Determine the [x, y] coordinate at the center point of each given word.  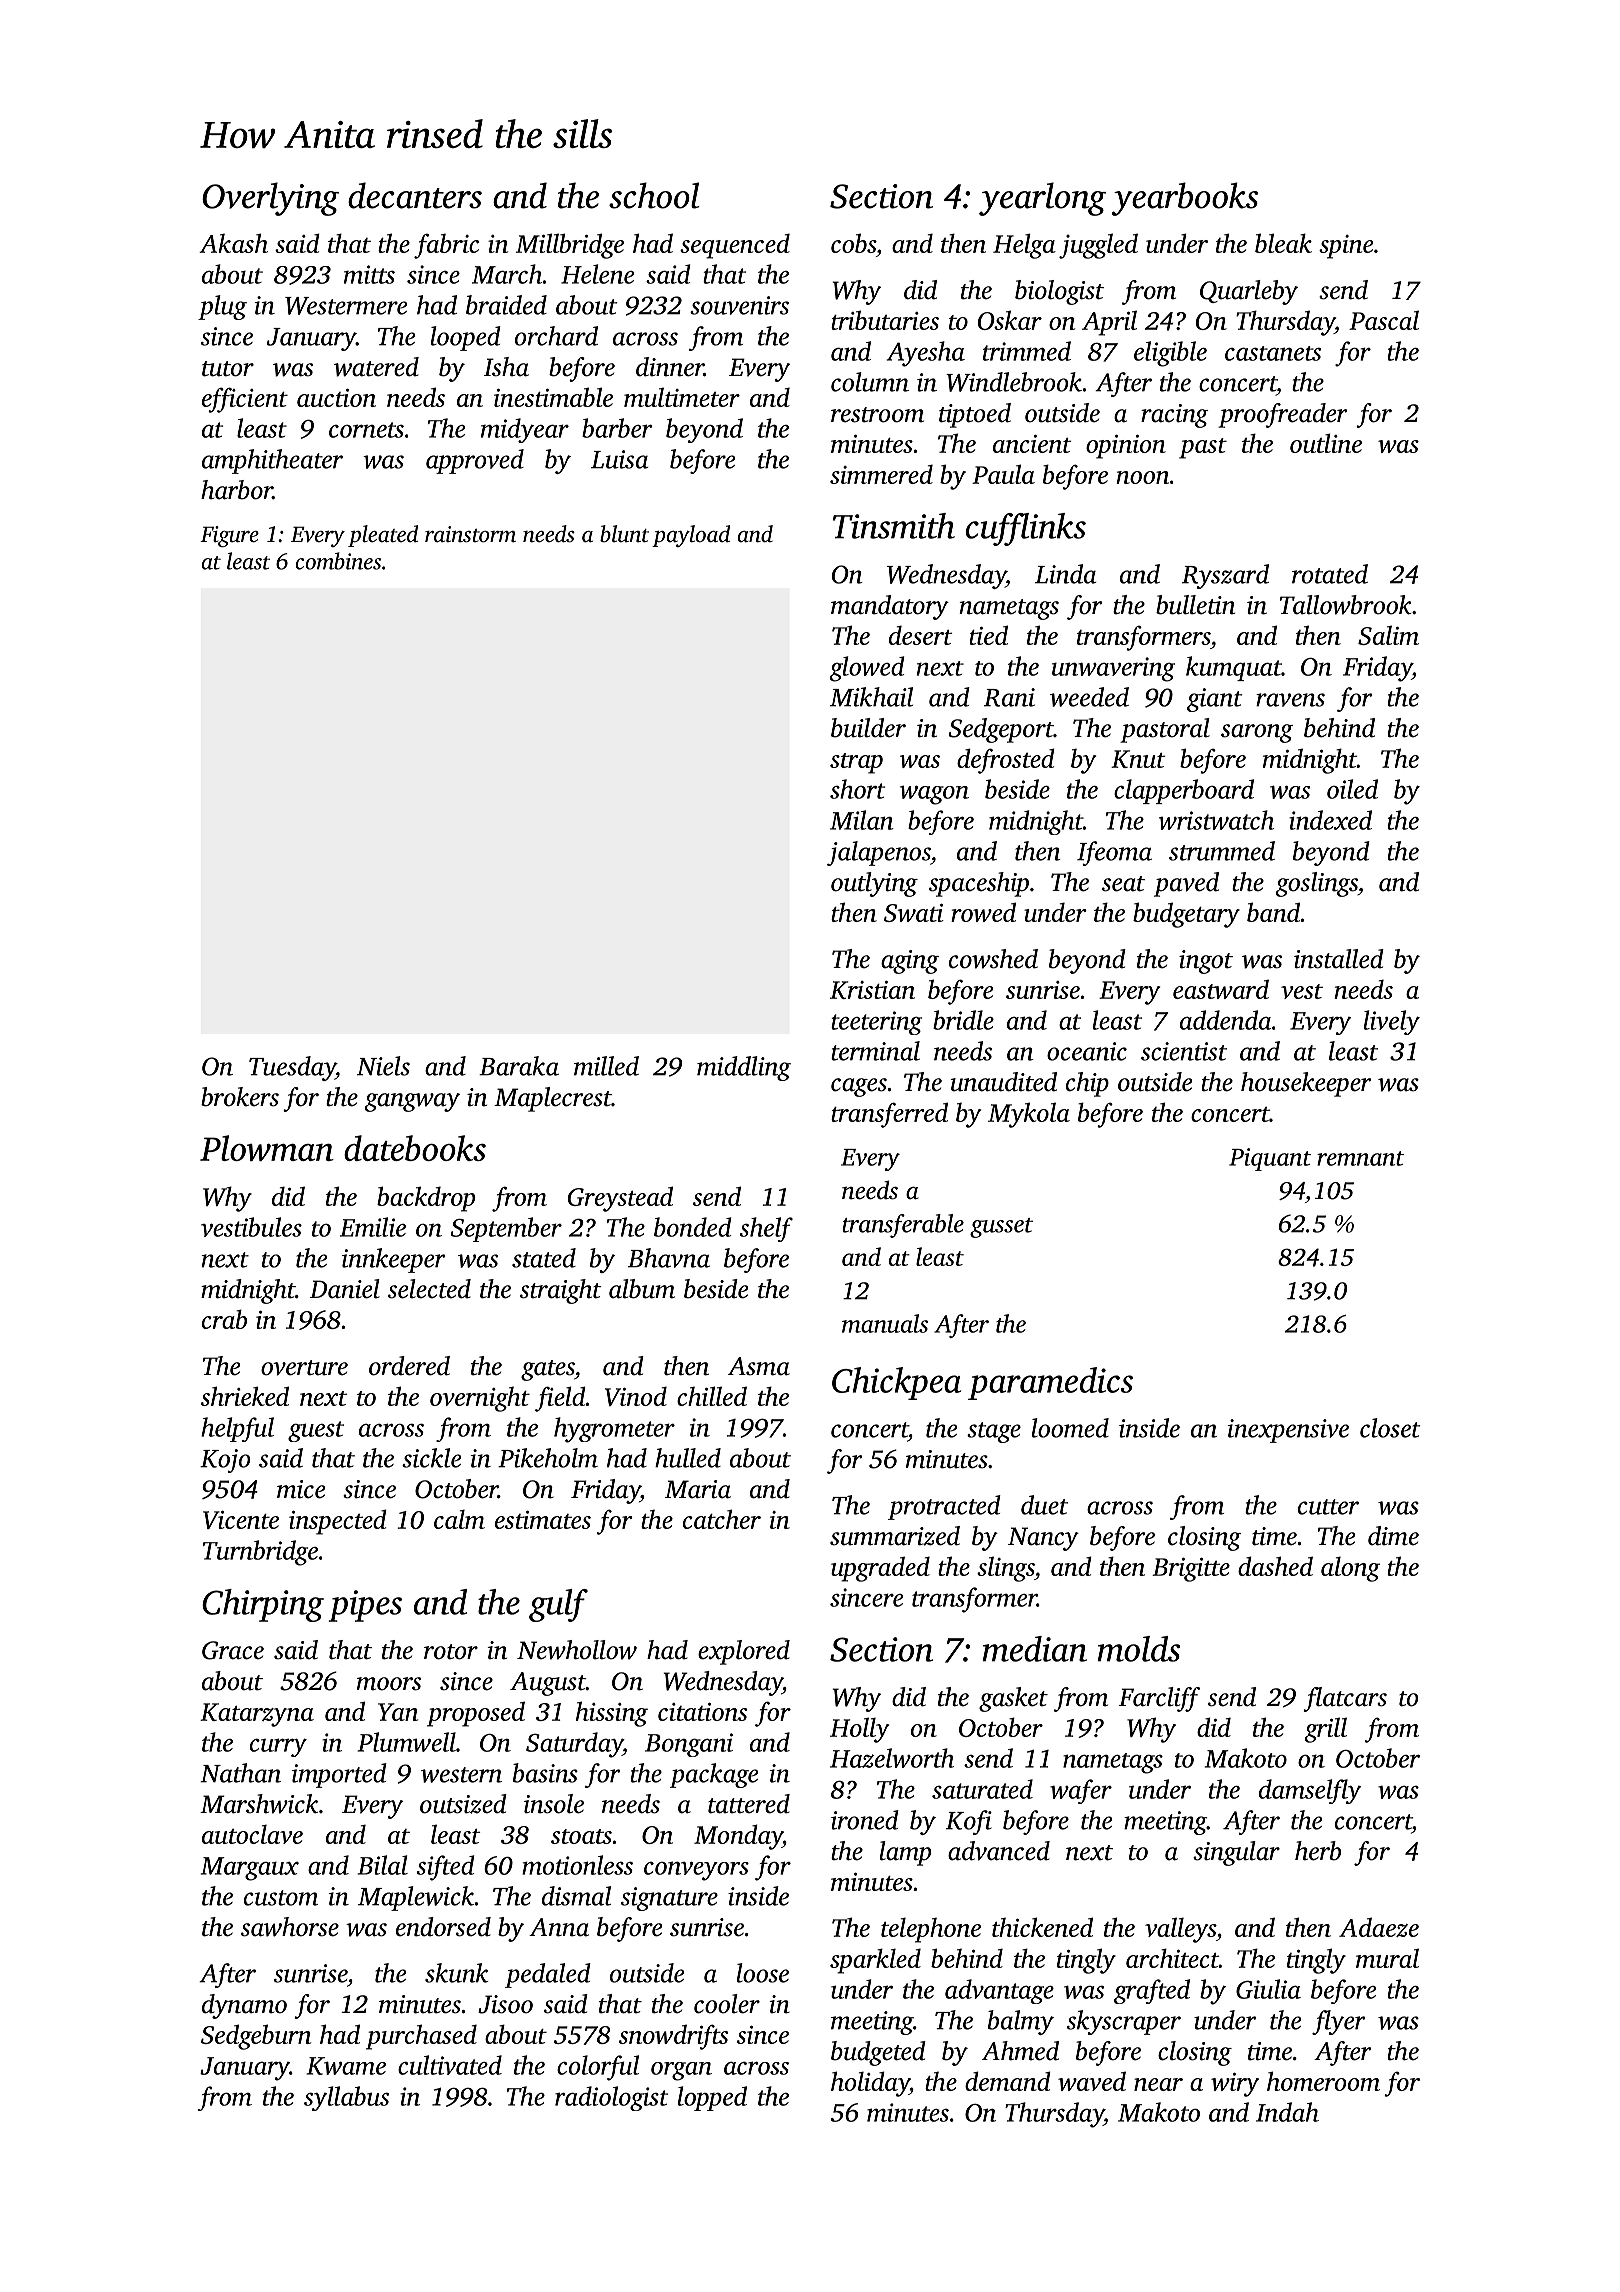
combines [338, 561]
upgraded [880, 1569]
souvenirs [739, 305]
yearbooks [1185, 199]
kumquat [1234, 668]
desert [921, 635]
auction [336, 398]
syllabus [346, 2098]
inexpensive [1288, 1431]
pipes [365, 1606]
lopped [712, 2098]
